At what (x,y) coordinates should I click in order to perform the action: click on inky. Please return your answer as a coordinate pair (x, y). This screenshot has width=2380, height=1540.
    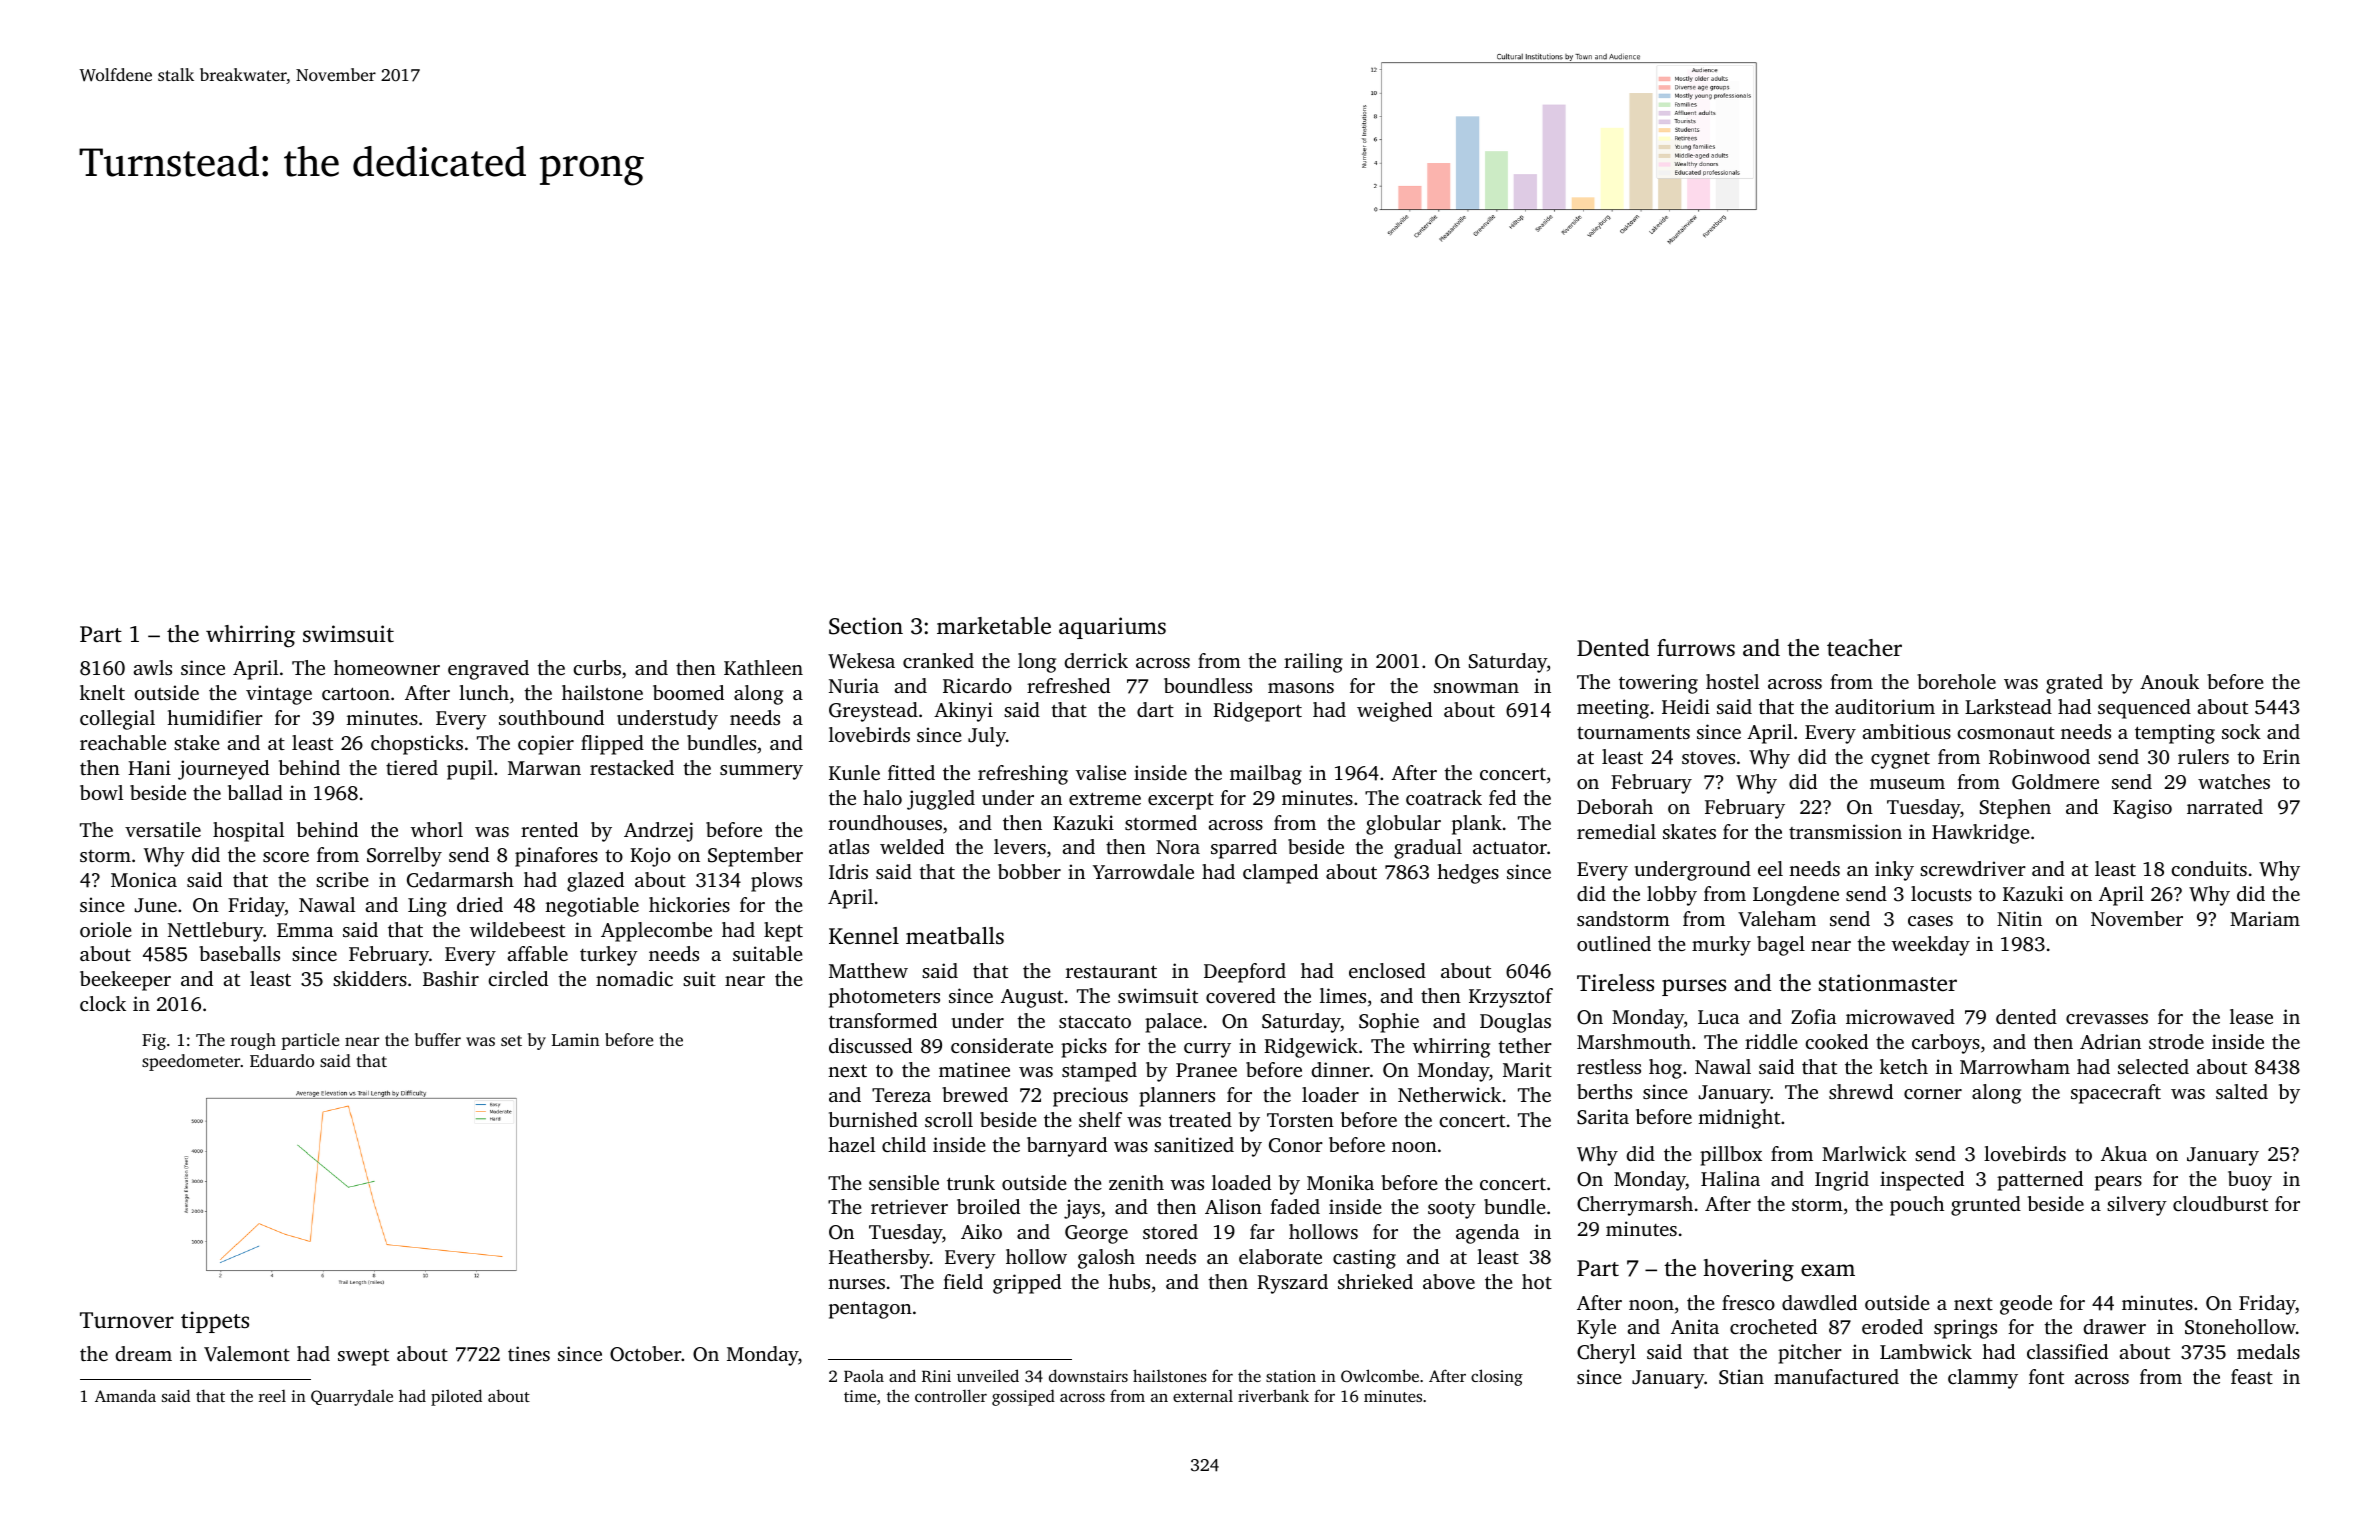
    Looking at the image, I should click on (1894, 871).
